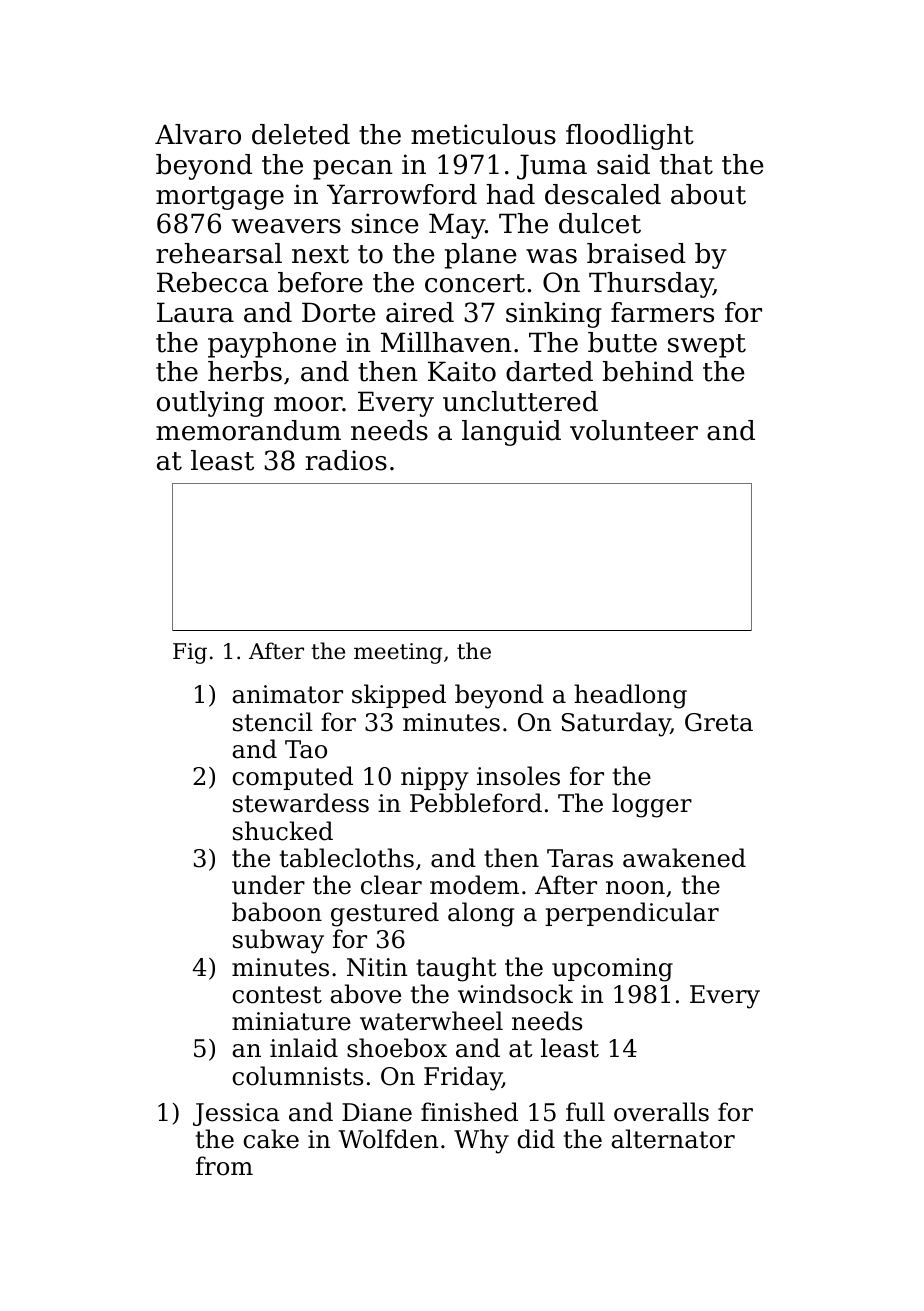  What do you see at coordinates (198, 134) in the page?
I see `Alvaro` at bounding box center [198, 134].
